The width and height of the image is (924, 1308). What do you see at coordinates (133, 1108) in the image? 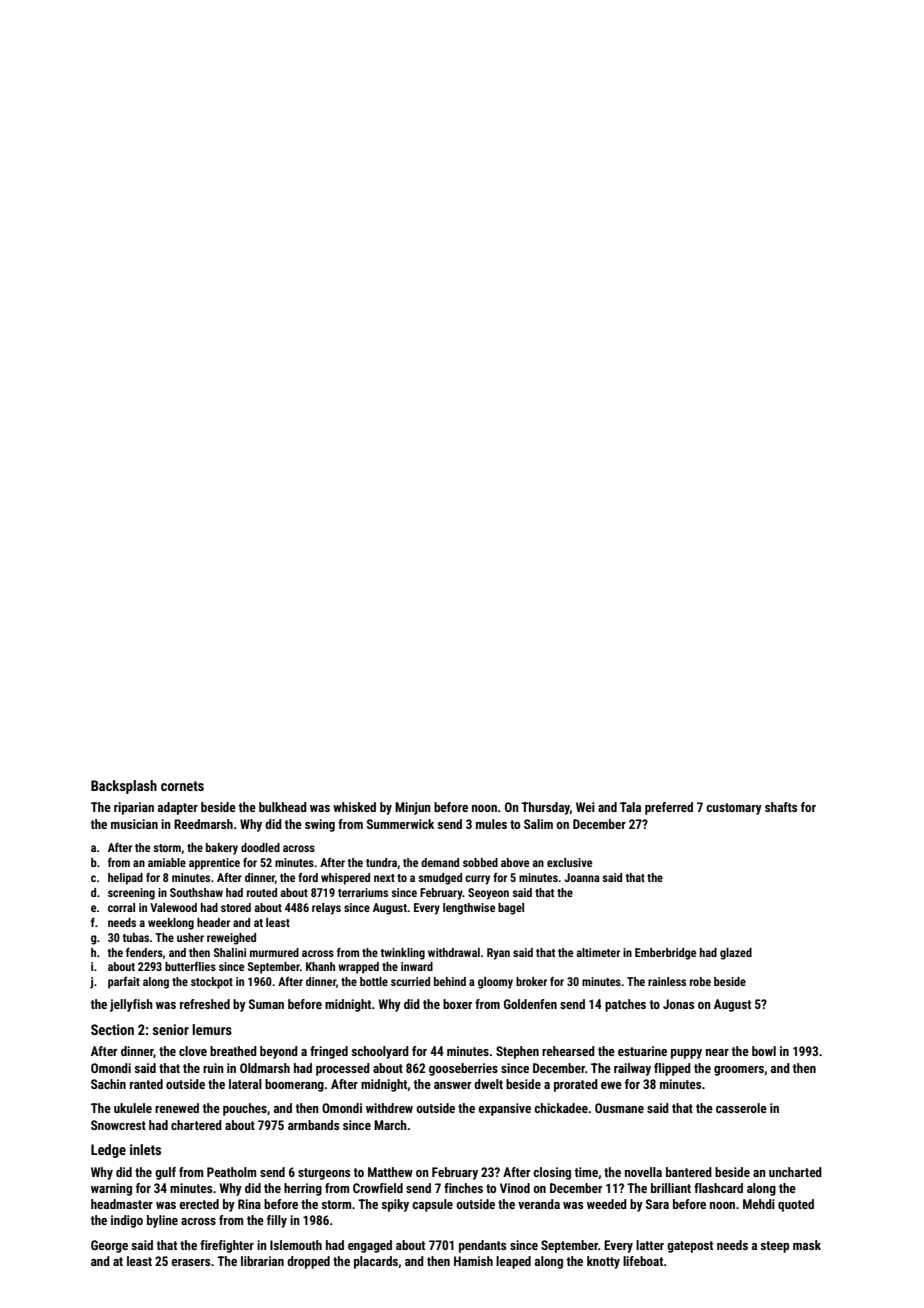
I see `ukulele` at bounding box center [133, 1108].
